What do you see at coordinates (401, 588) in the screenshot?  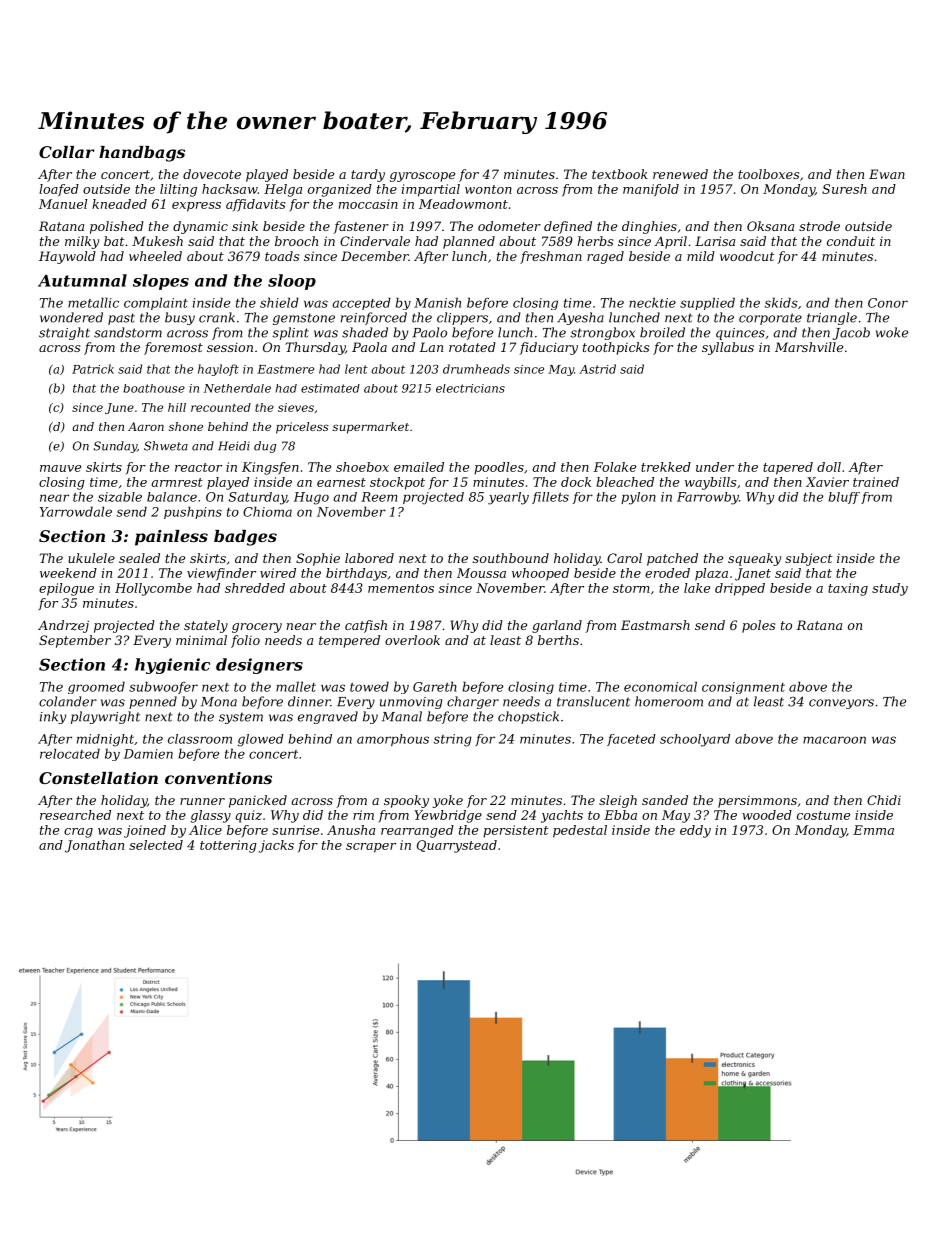 I see `mementos` at bounding box center [401, 588].
